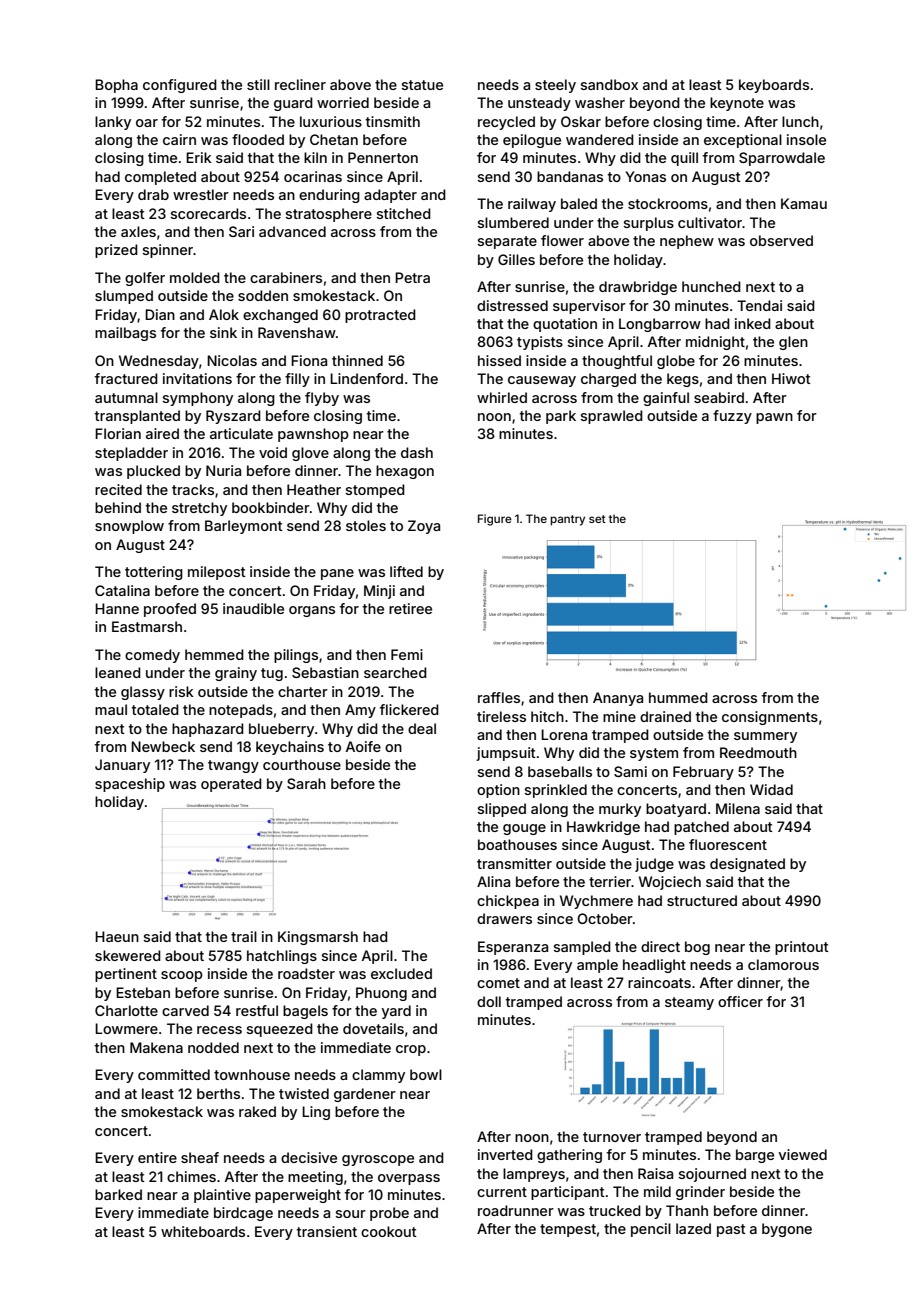 This image has width=924, height=1308. I want to click on flooded, so click(258, 139).
